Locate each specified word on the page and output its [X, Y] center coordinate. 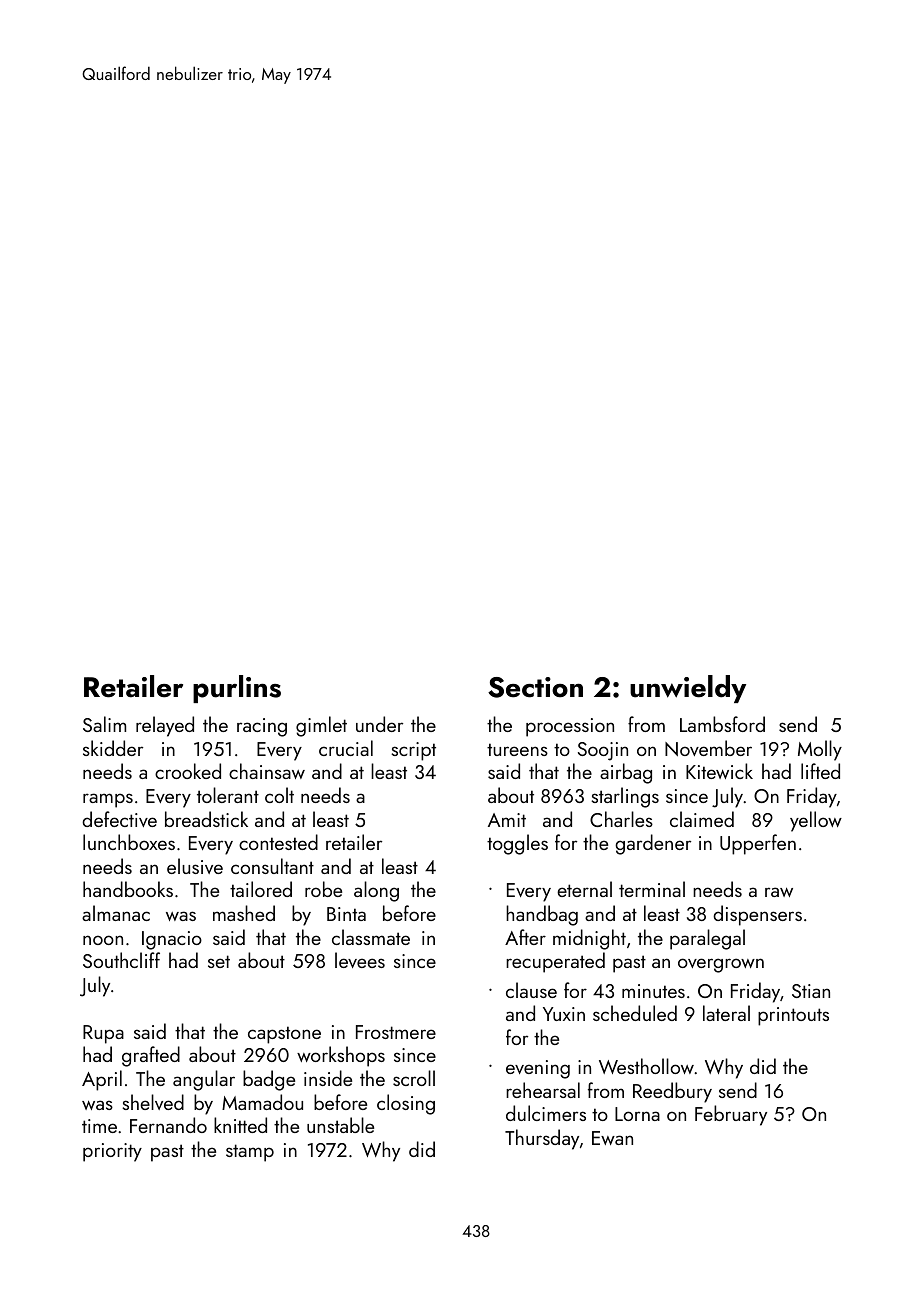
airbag [626, 773]
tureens [517, 749]
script [413, 751]
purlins [237, 689]
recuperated [555, 962]
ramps [108, 800]
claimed [702, 819]
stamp [250, 1153]
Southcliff [121, 960]
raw [779, 892]
